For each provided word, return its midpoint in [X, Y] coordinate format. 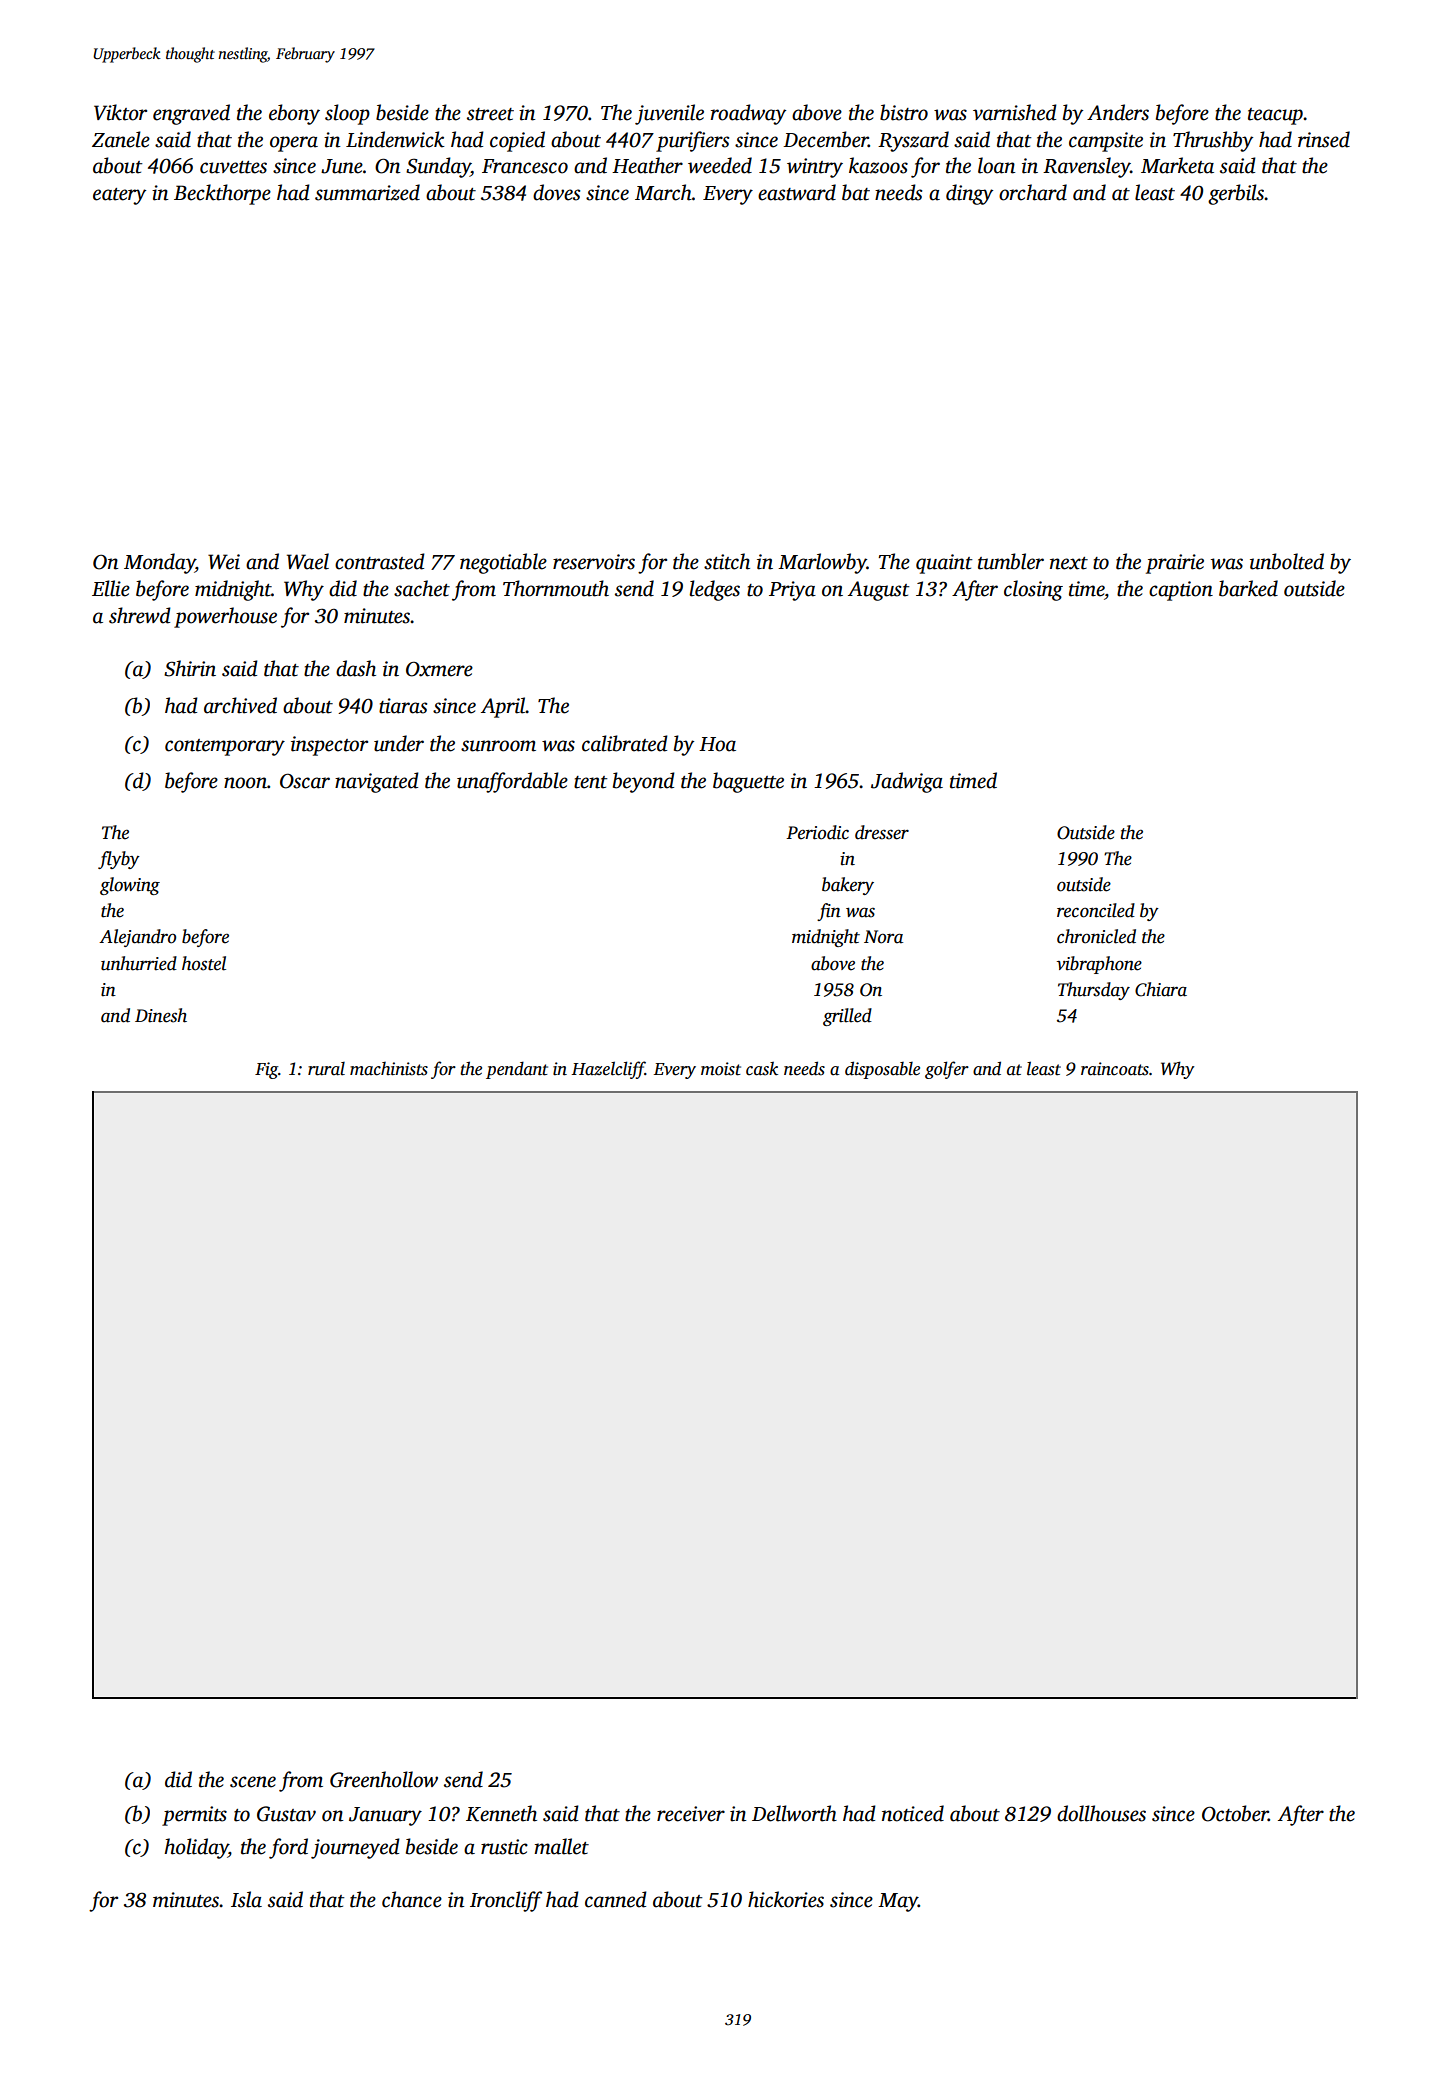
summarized [367, 192]
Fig [266, 1070]
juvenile [669, 114]
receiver [691, 1814]
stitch [727, 561]
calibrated [625, 743]
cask [762, 1069]
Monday [159, 563]
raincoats [1115, 1069]
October [1235, 1813]
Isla [246, 1899]
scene [253, 1782]
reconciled [1096, 910]
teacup [1275, 116]
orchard [1033, 192]
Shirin [190, 668]
